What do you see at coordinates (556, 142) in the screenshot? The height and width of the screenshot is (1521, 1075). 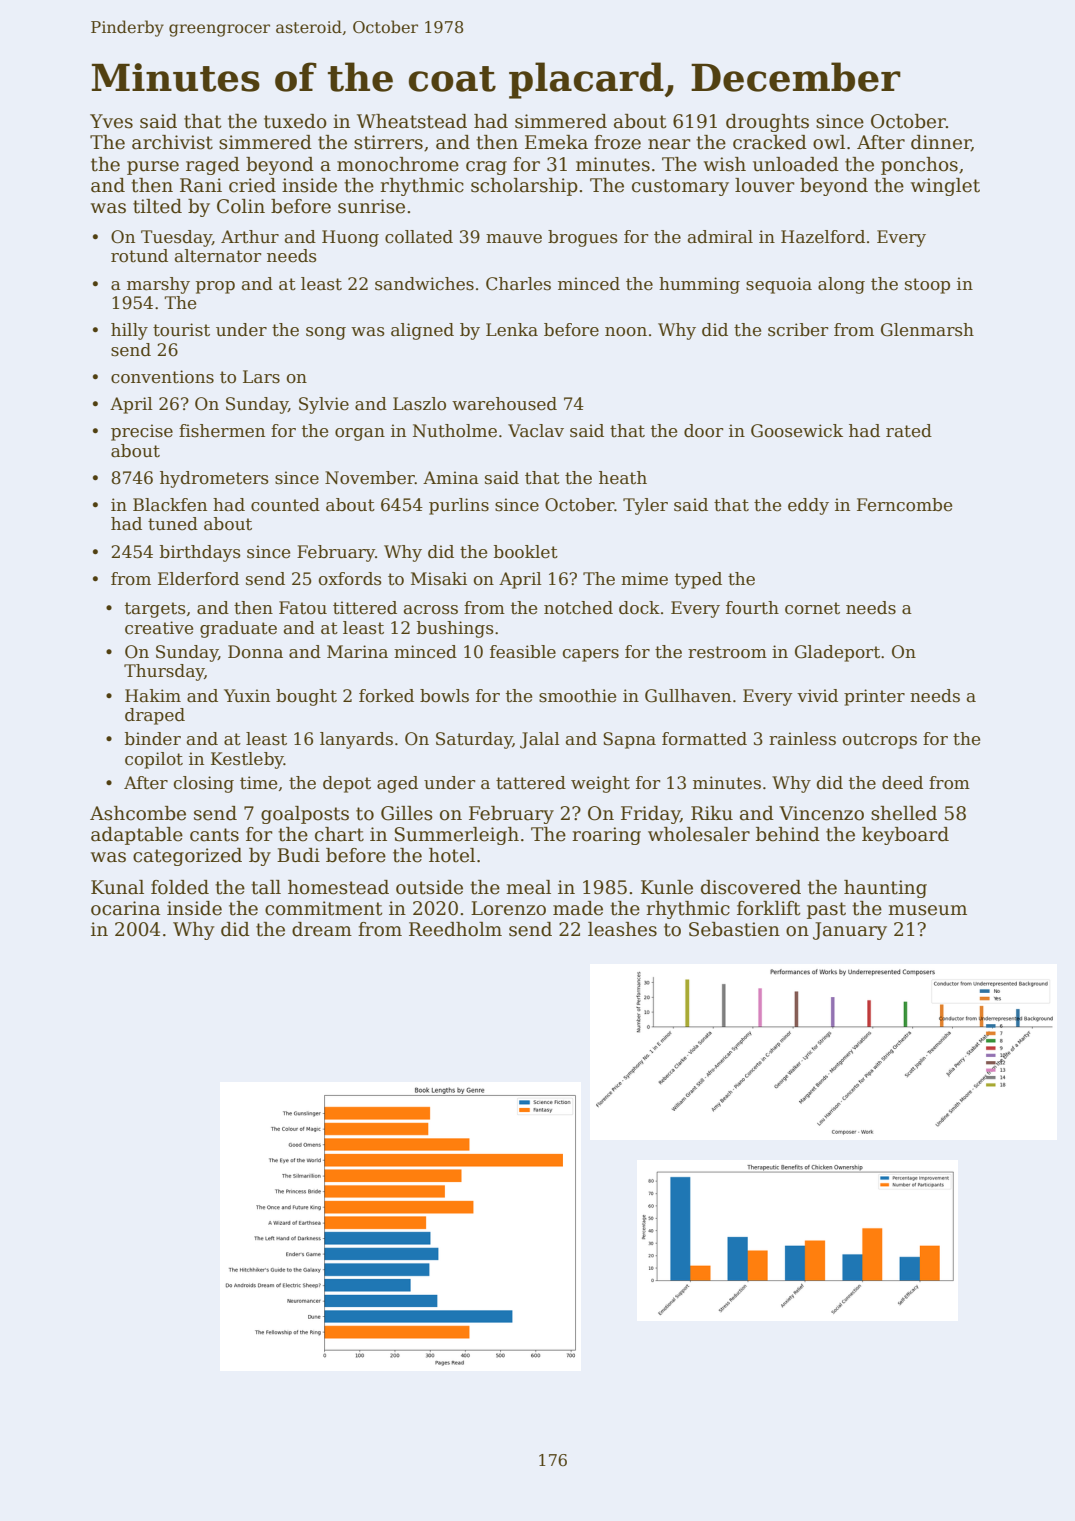 I see `Emeka` at bounding box center [556, 142].
